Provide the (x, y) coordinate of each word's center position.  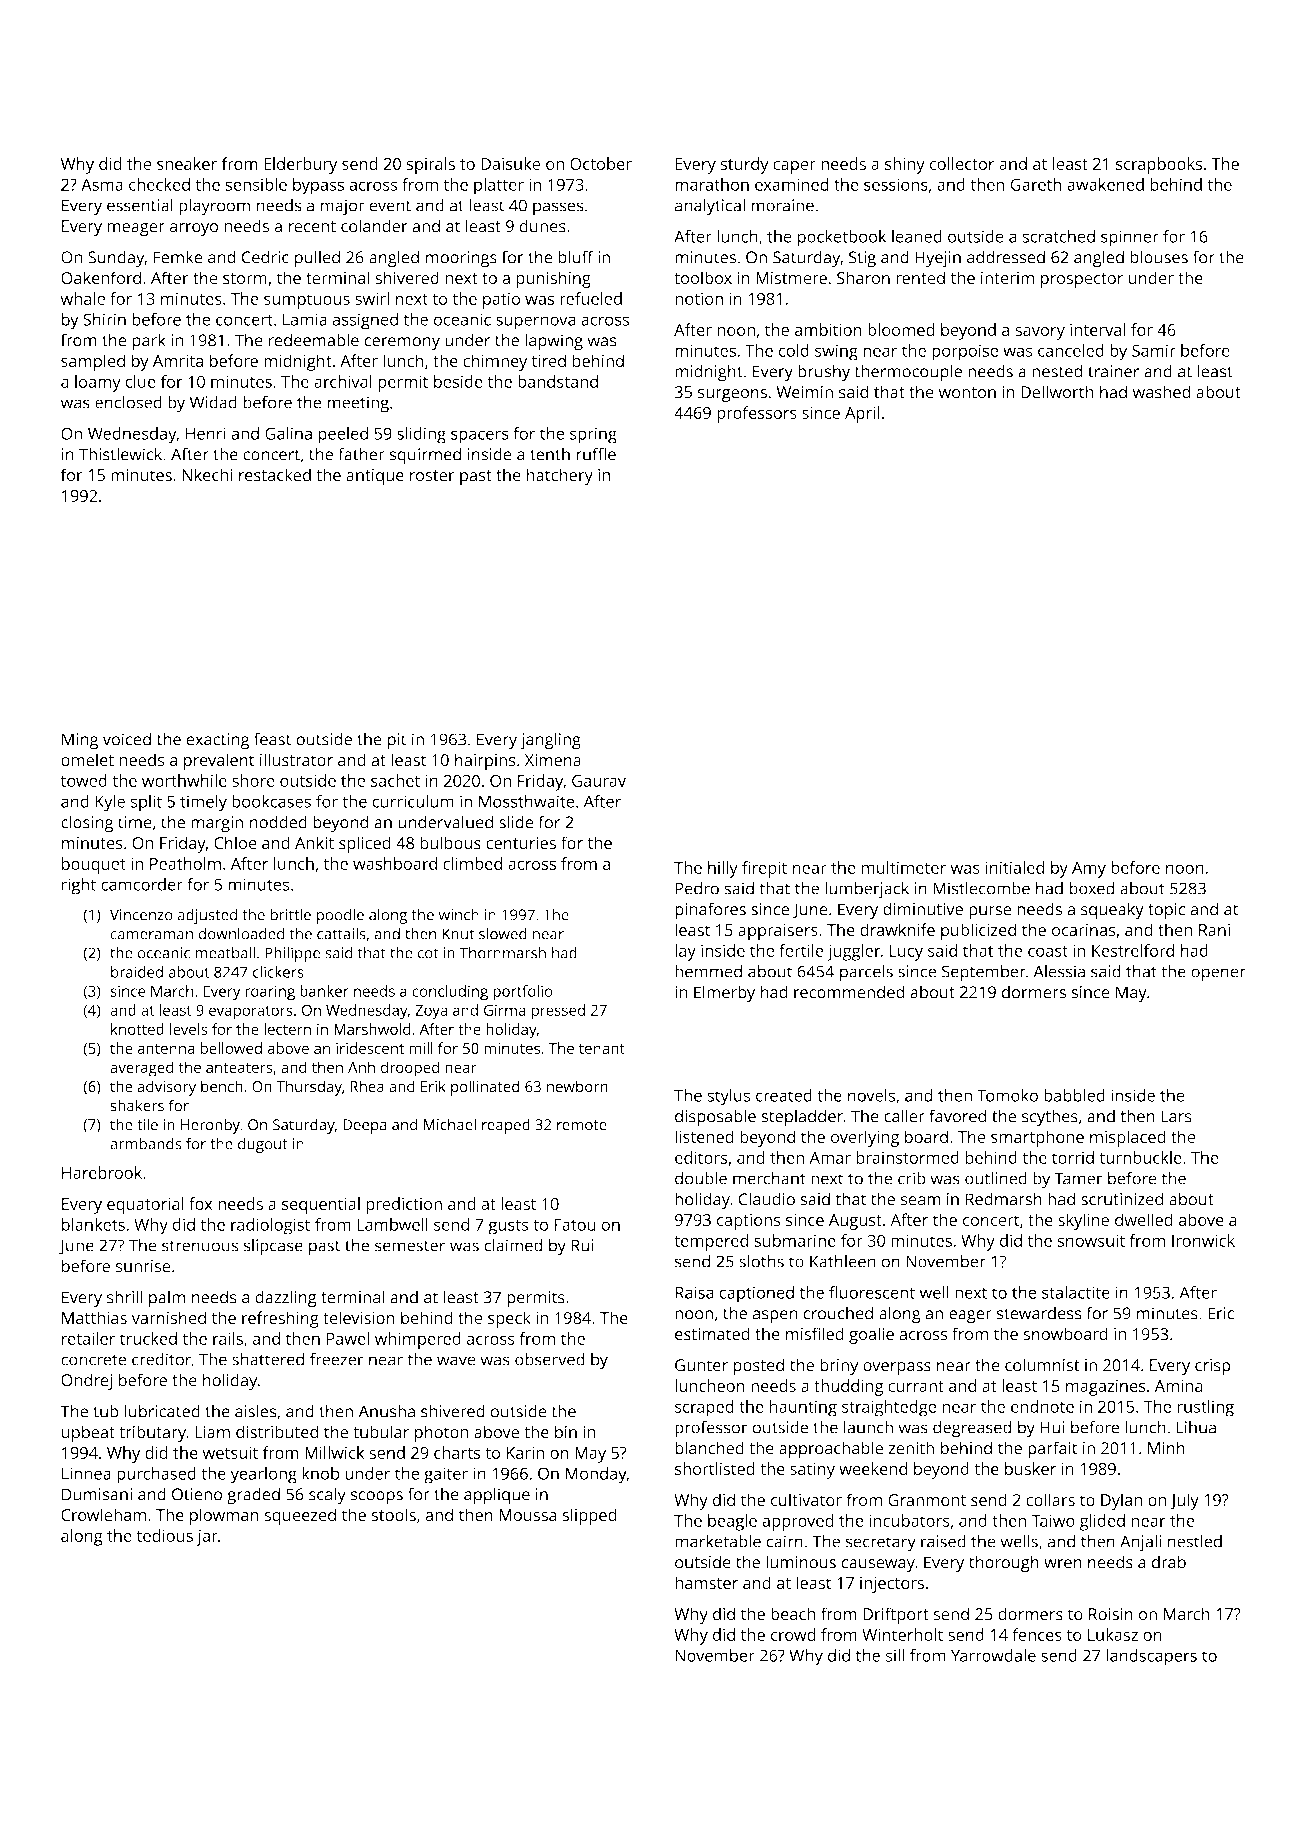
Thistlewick (120, 454)
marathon (712, 184)
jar (207, 1538)
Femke (178, 257)
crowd (793, 1634)
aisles (255, 1411)
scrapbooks (1159, 165)
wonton (967, 393)
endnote (1042, 1406)
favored (957, 1116)
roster (432, 476)
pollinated (485, 1088)
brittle (290, 914)
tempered (711, 1242)
